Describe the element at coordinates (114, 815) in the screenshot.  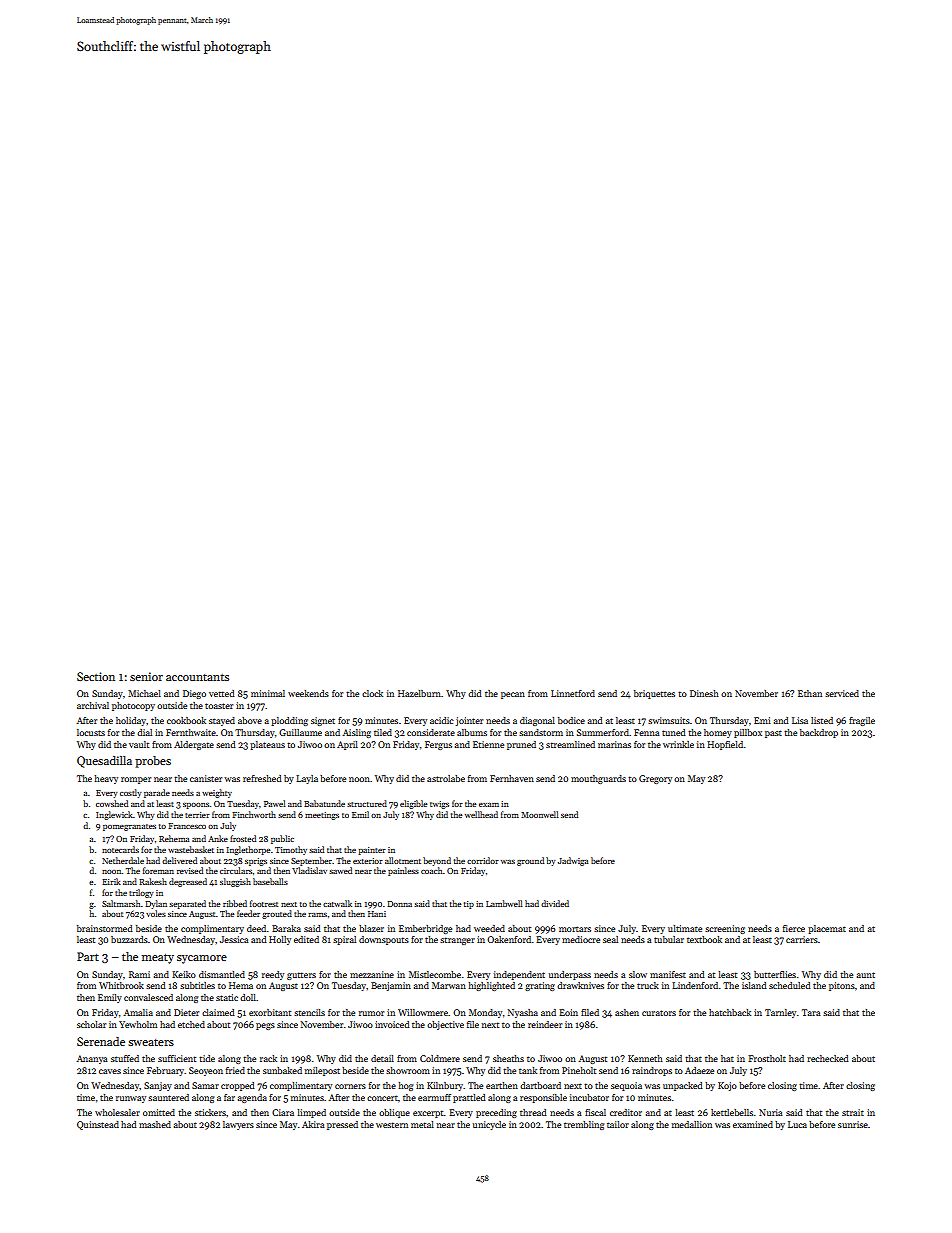
I see `Inglewick` at that location.
